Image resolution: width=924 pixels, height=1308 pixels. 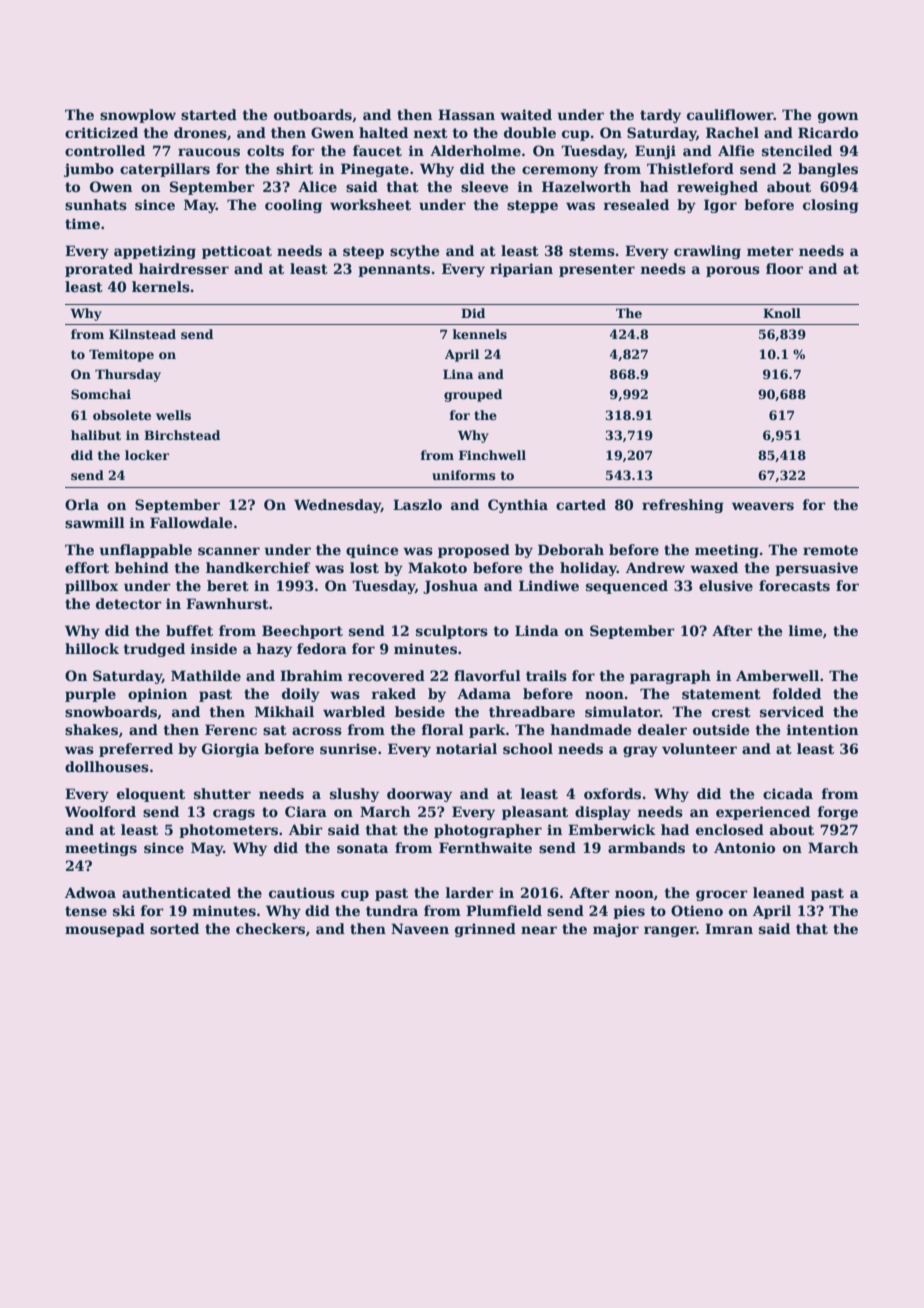 What do you see at coordinates (629, 912) in the screenshot?
I see `pies` at bounding box center [629, 912].
